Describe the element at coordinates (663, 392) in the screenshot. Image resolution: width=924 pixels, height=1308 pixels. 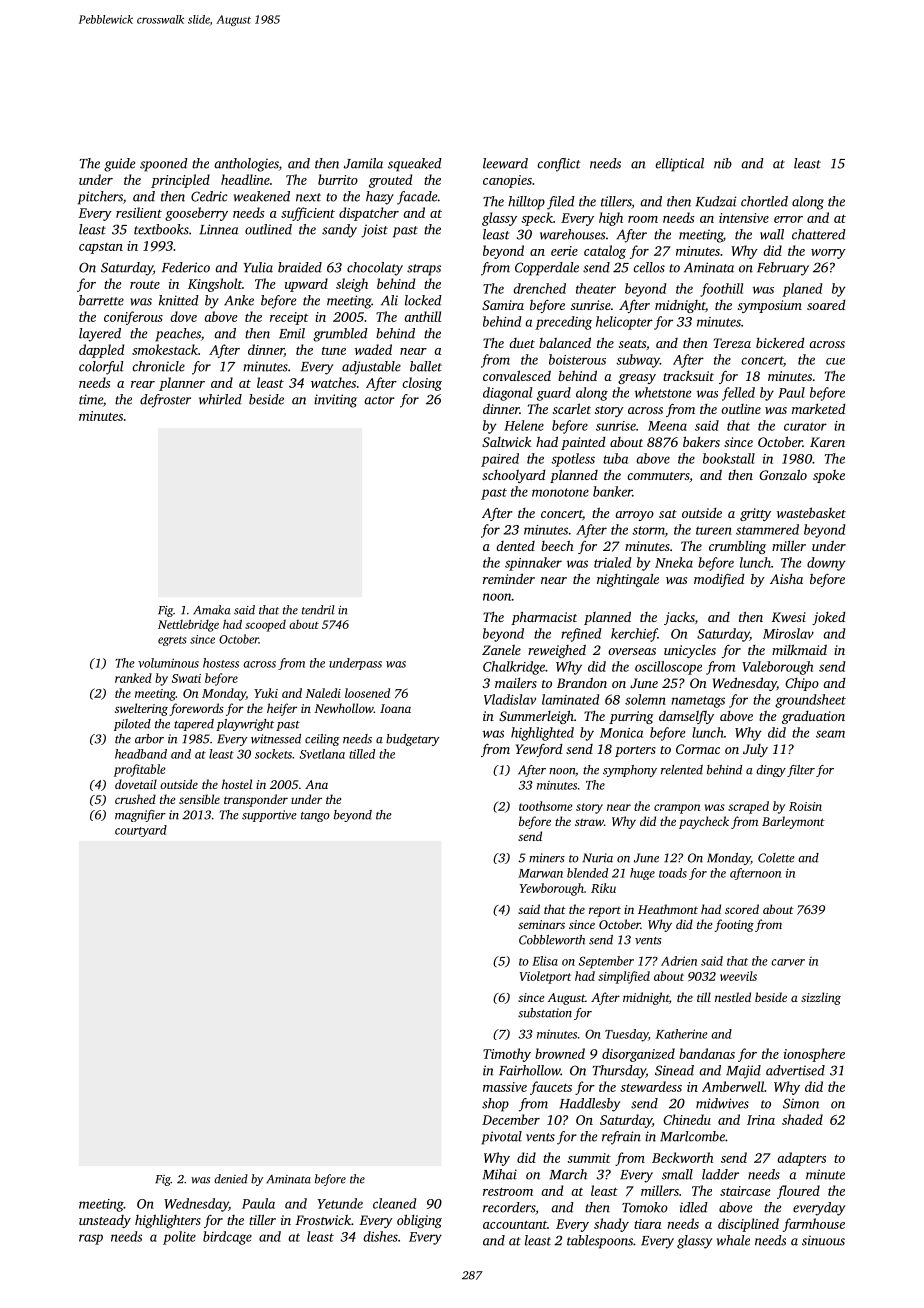
I see `whetstone` at that location.
